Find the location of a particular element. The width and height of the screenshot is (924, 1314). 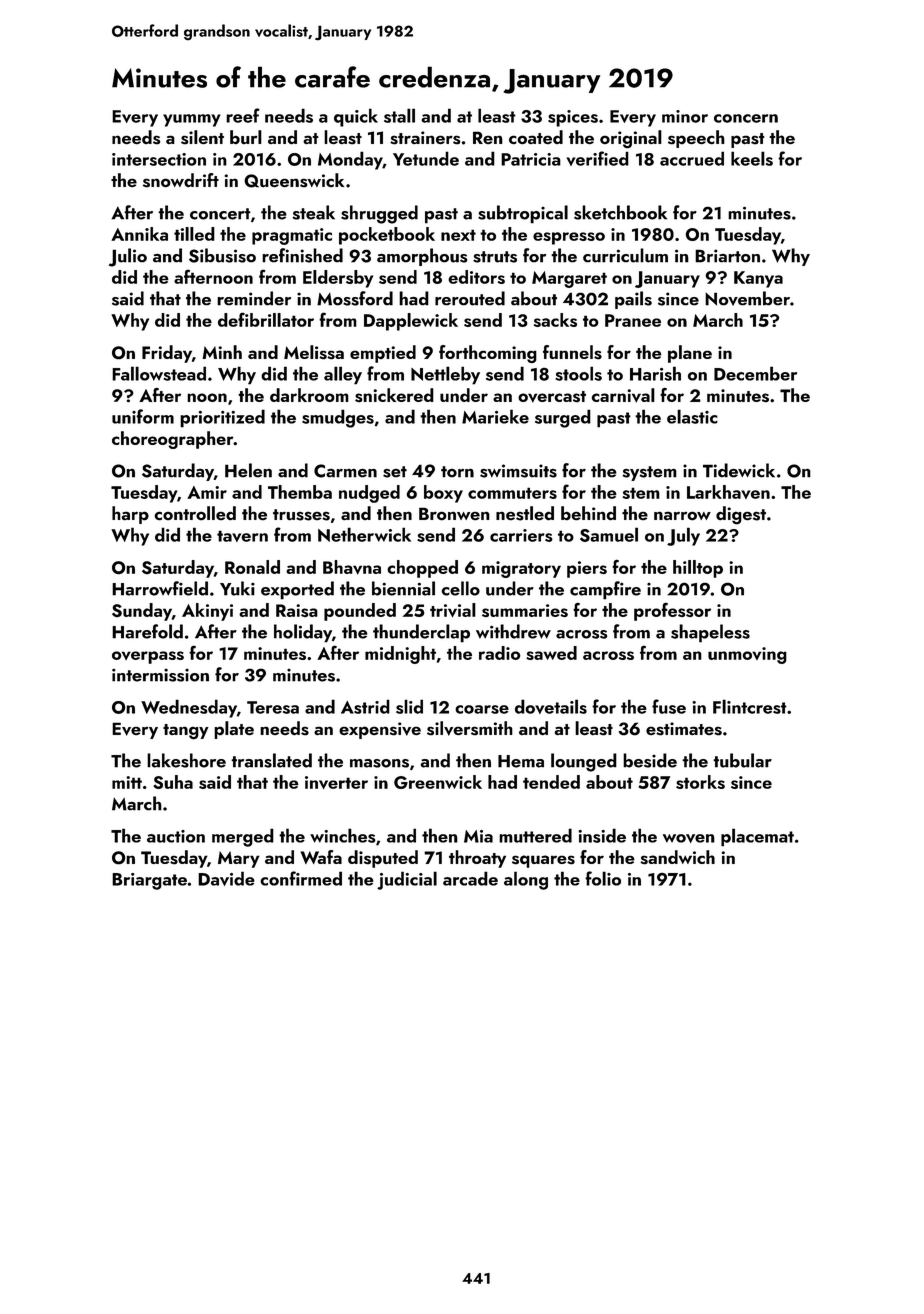

trivial is located at coordinates (453, 610).
